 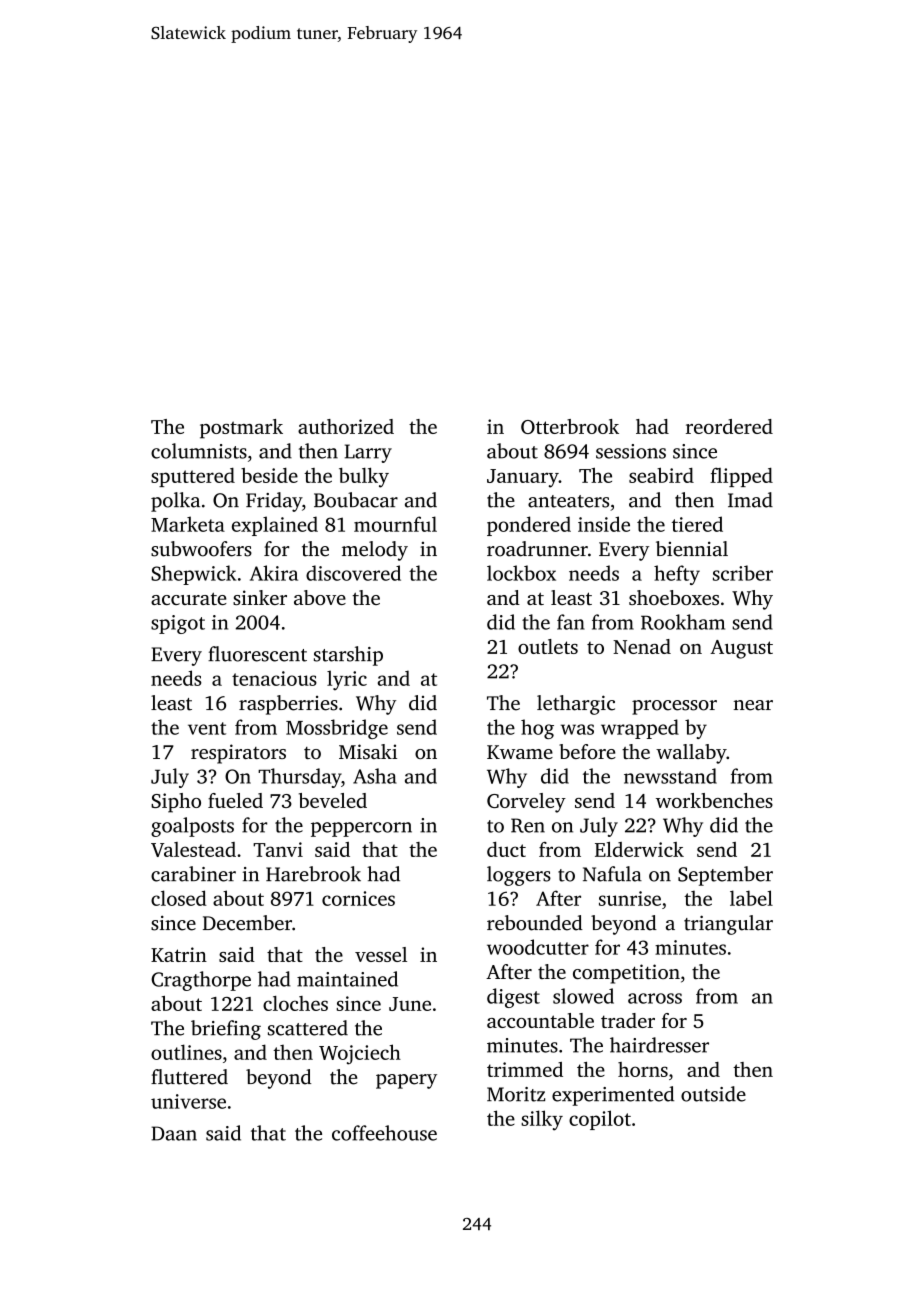 What do you see at coordinates (523, 478) in the document?
I see `January` at bounding box center [523, 478].
